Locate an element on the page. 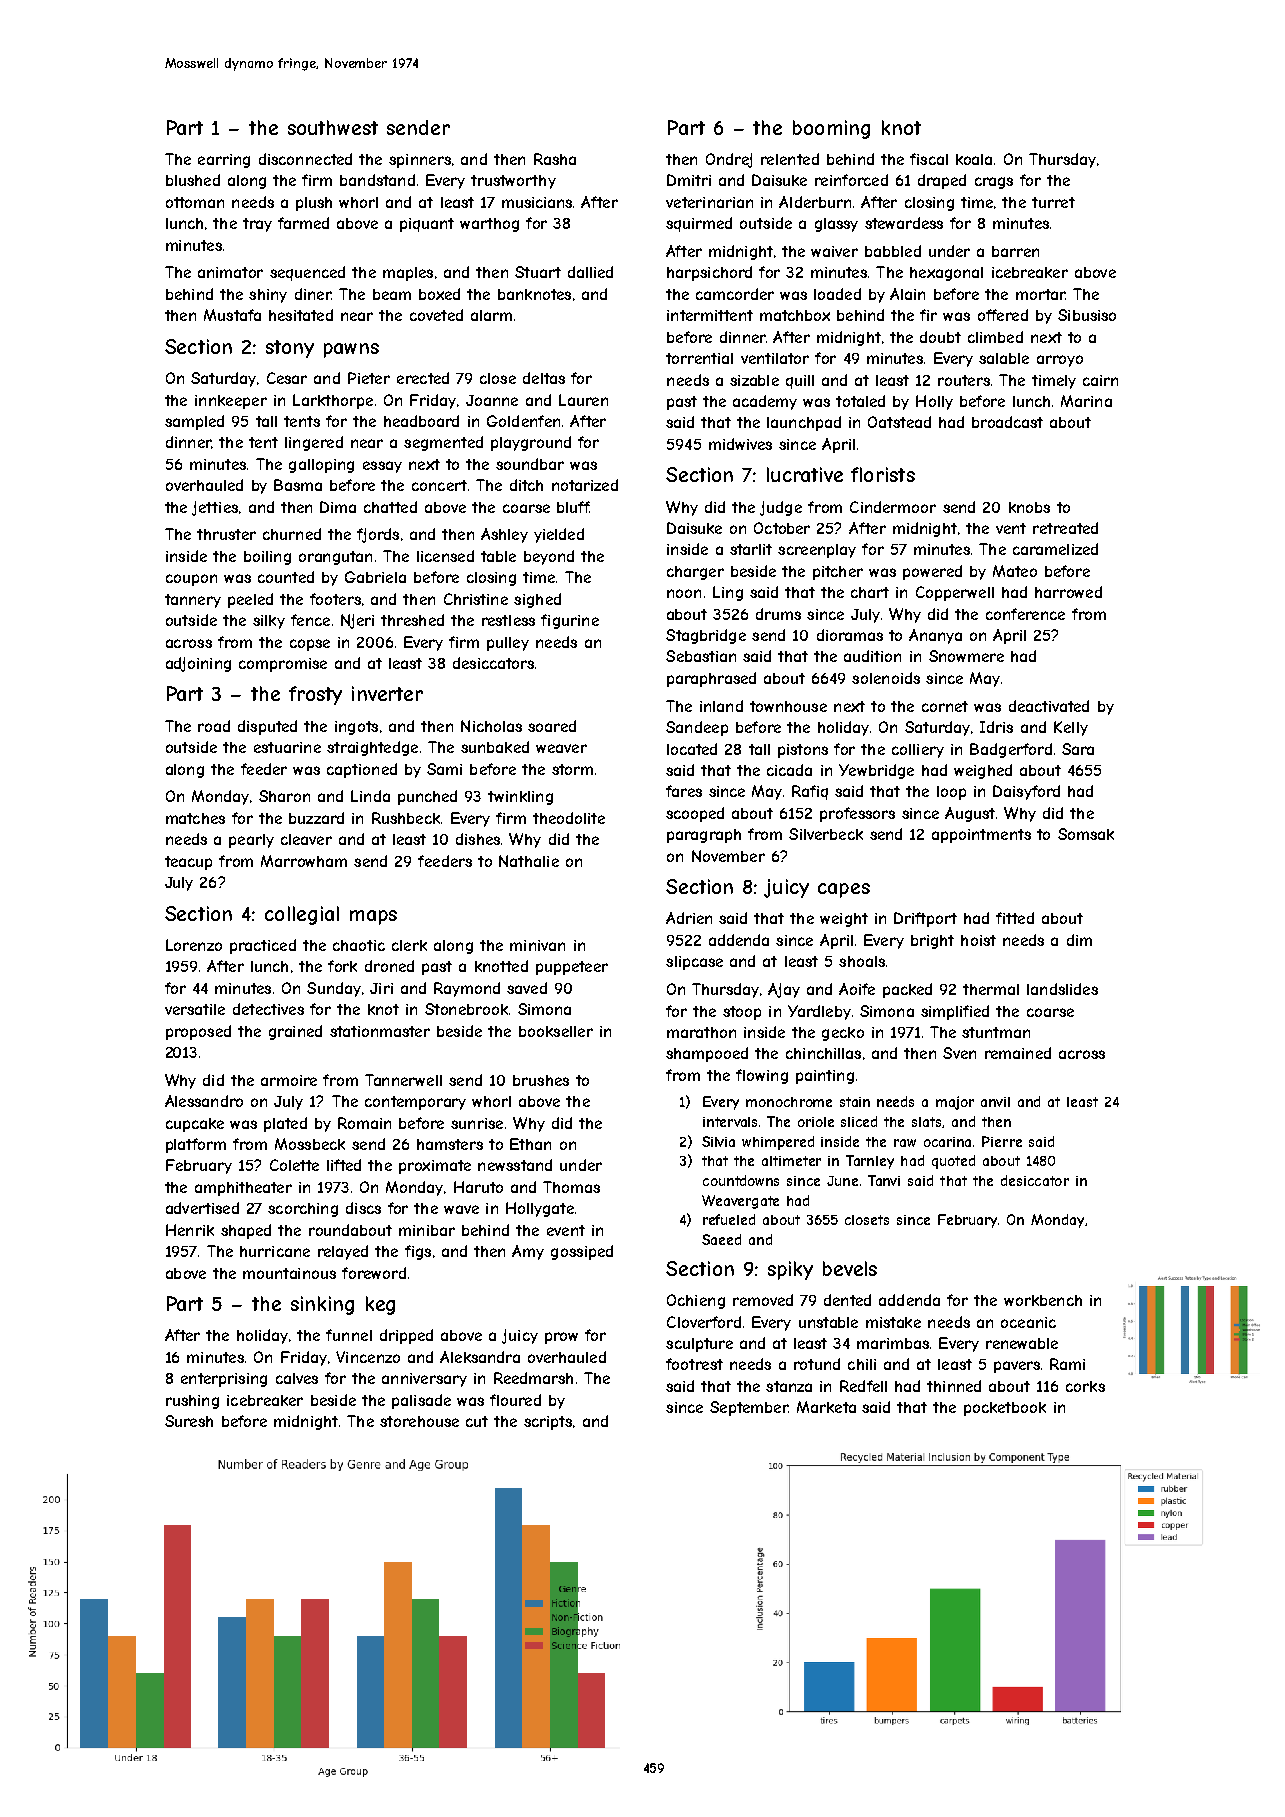  booming is located at coordinates (831, 129).
